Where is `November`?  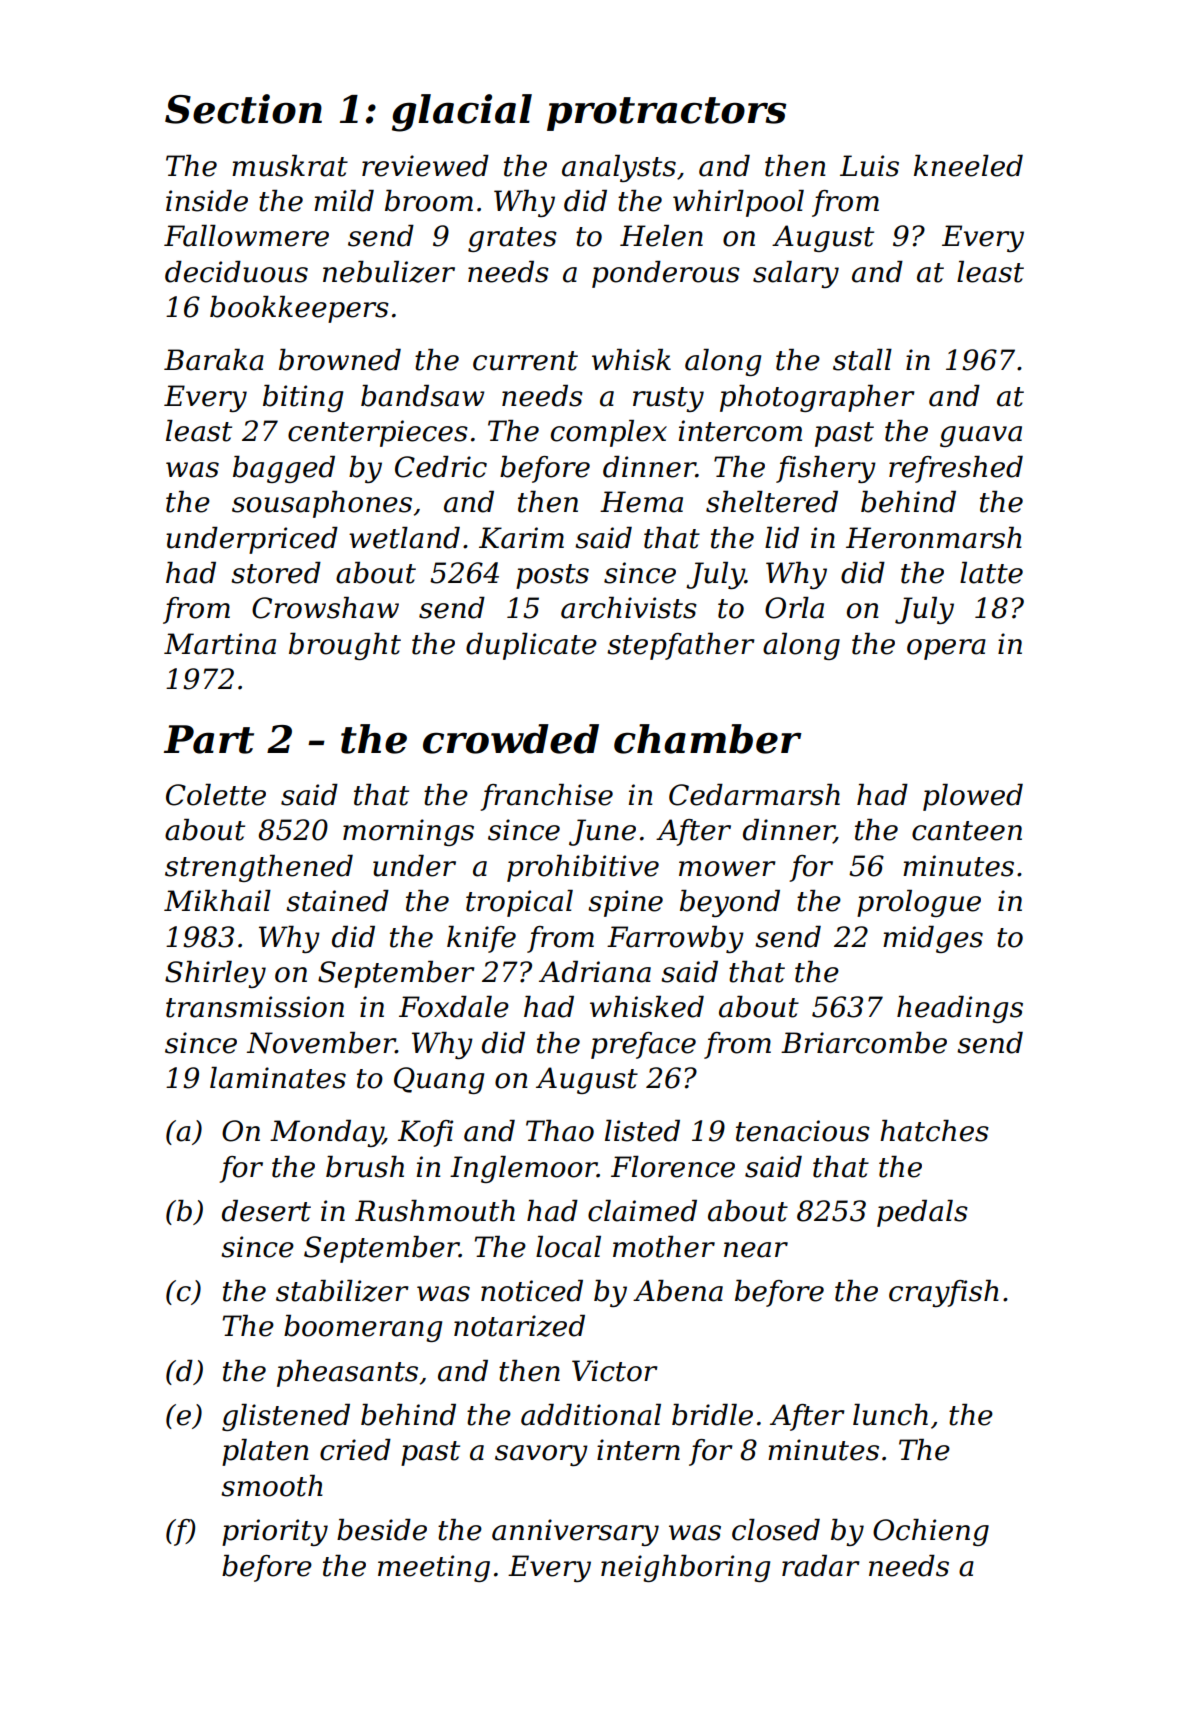 November is located at coordinates (321, 1043).
